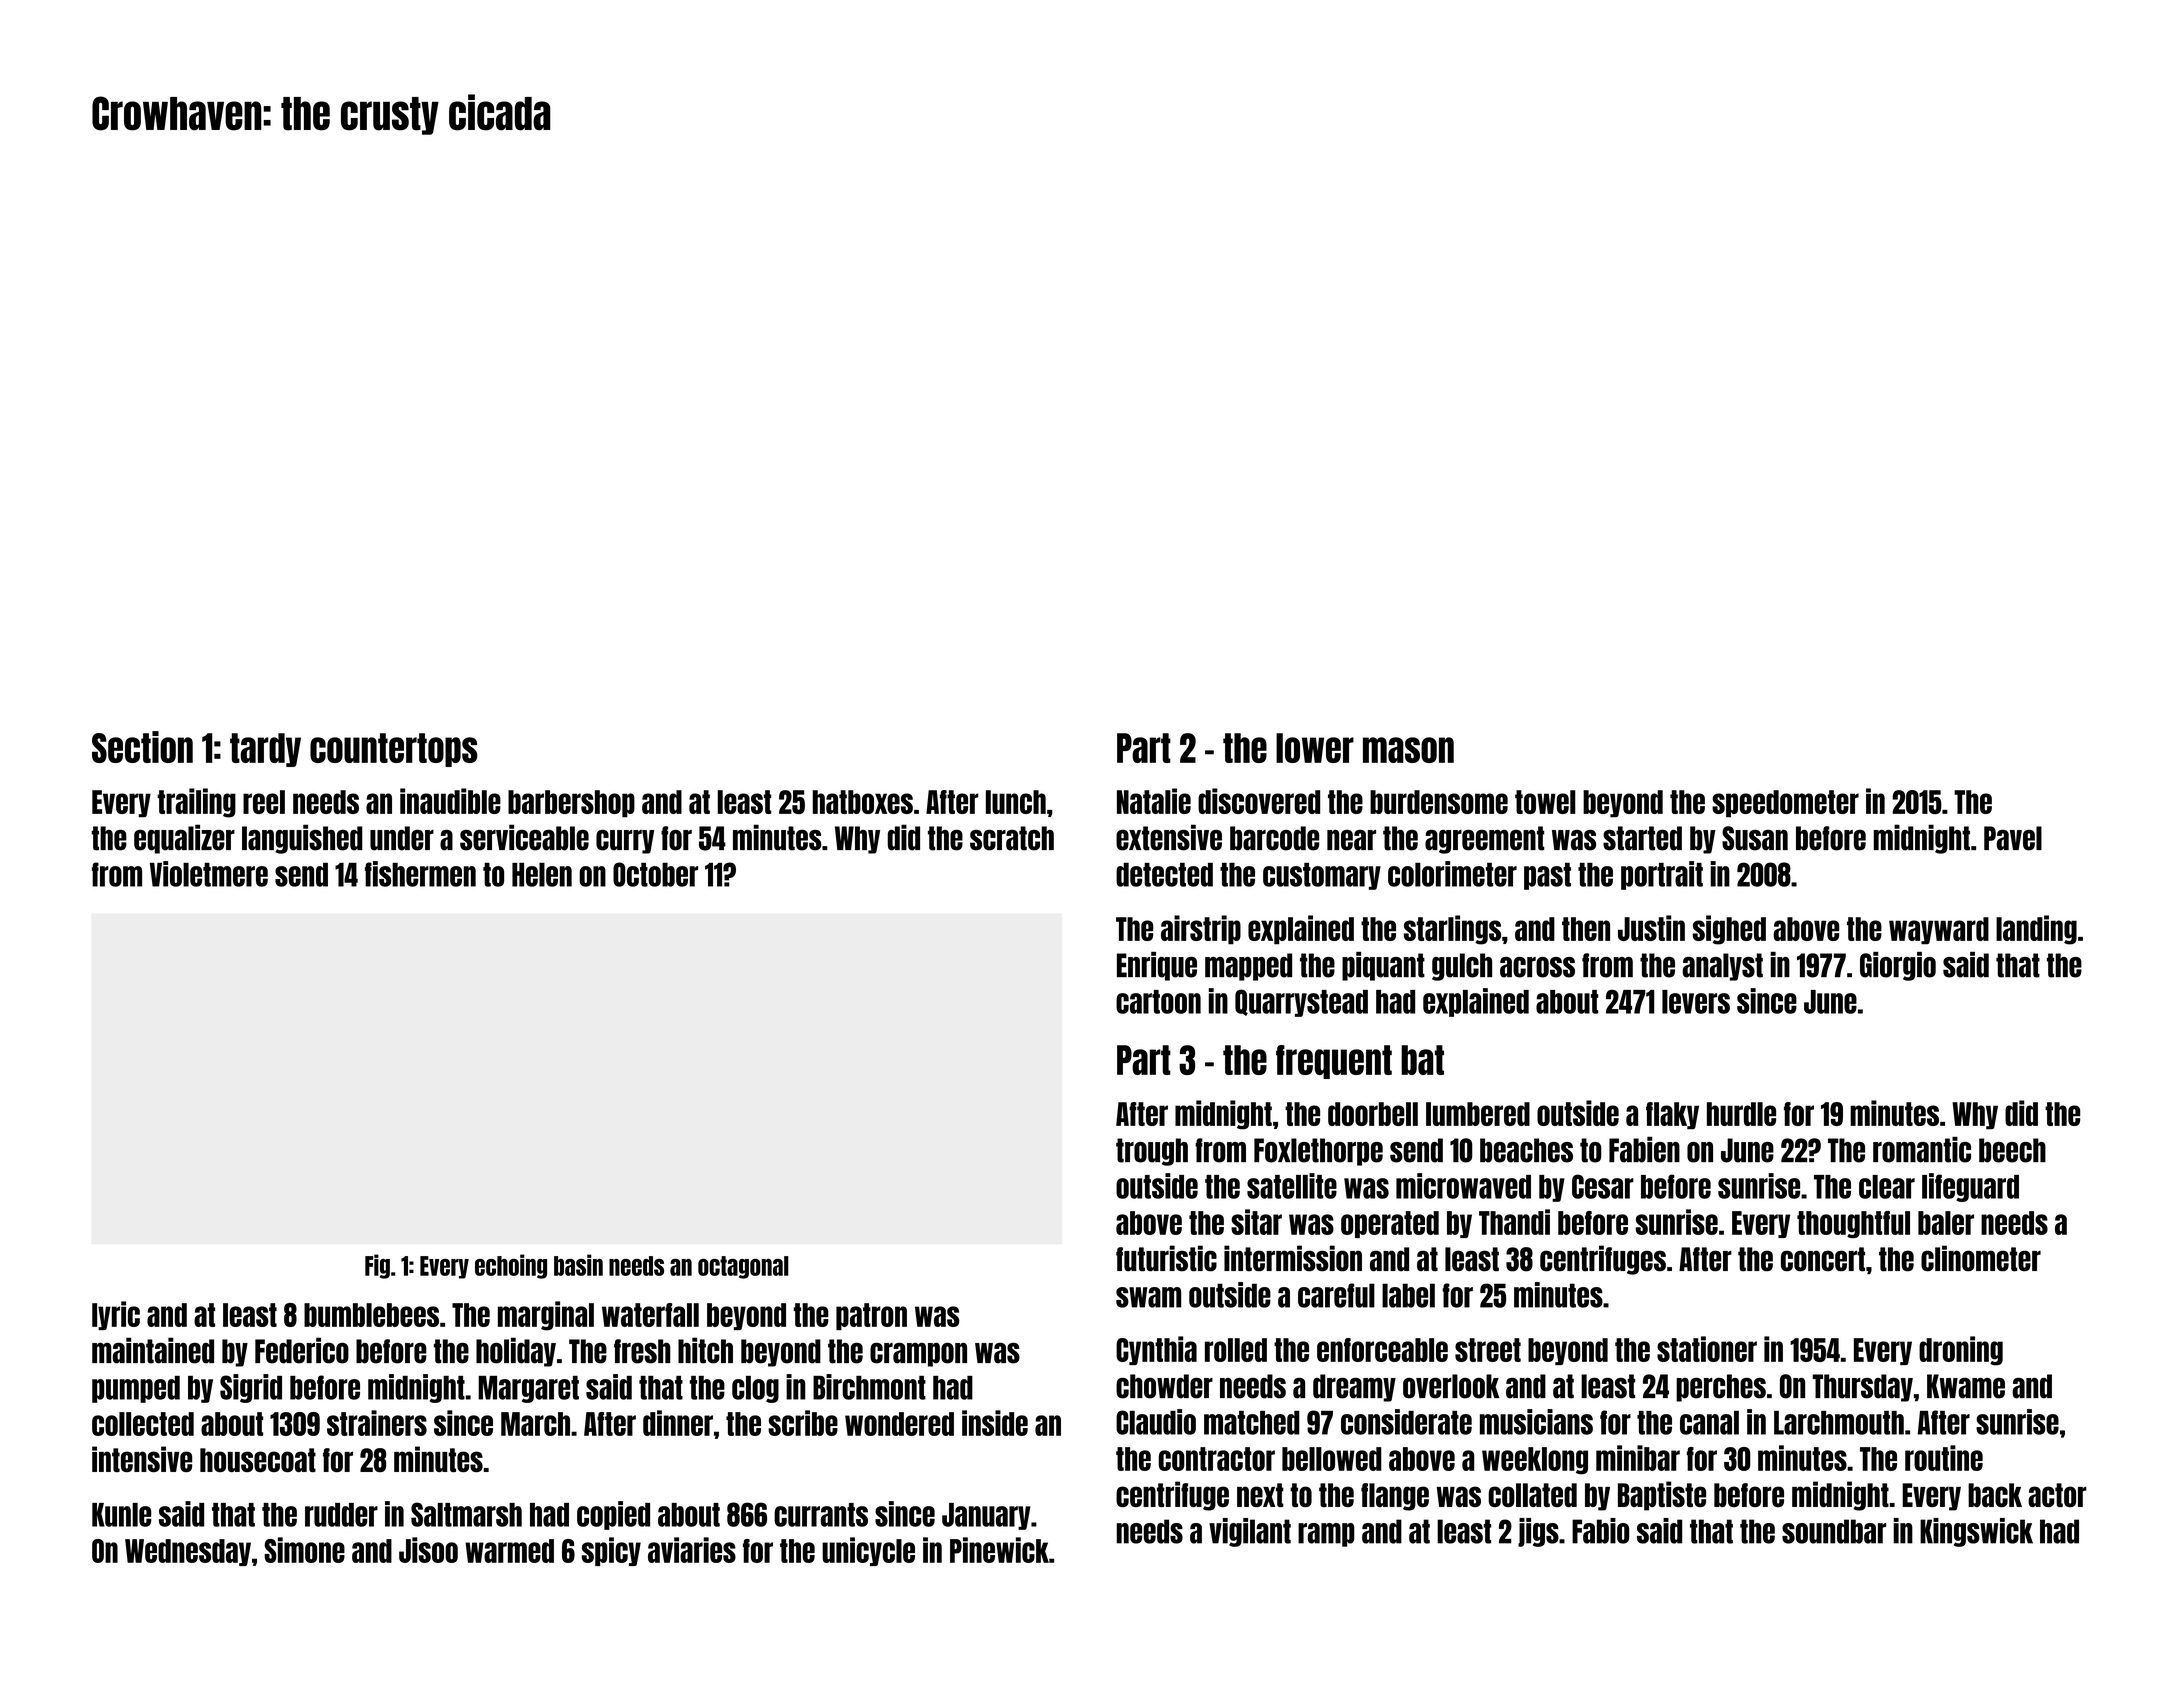 The image size is (2178, 1683). Describe the element at coordinates (377, 1266) in the screenshot. I see `Fig` at that location.
